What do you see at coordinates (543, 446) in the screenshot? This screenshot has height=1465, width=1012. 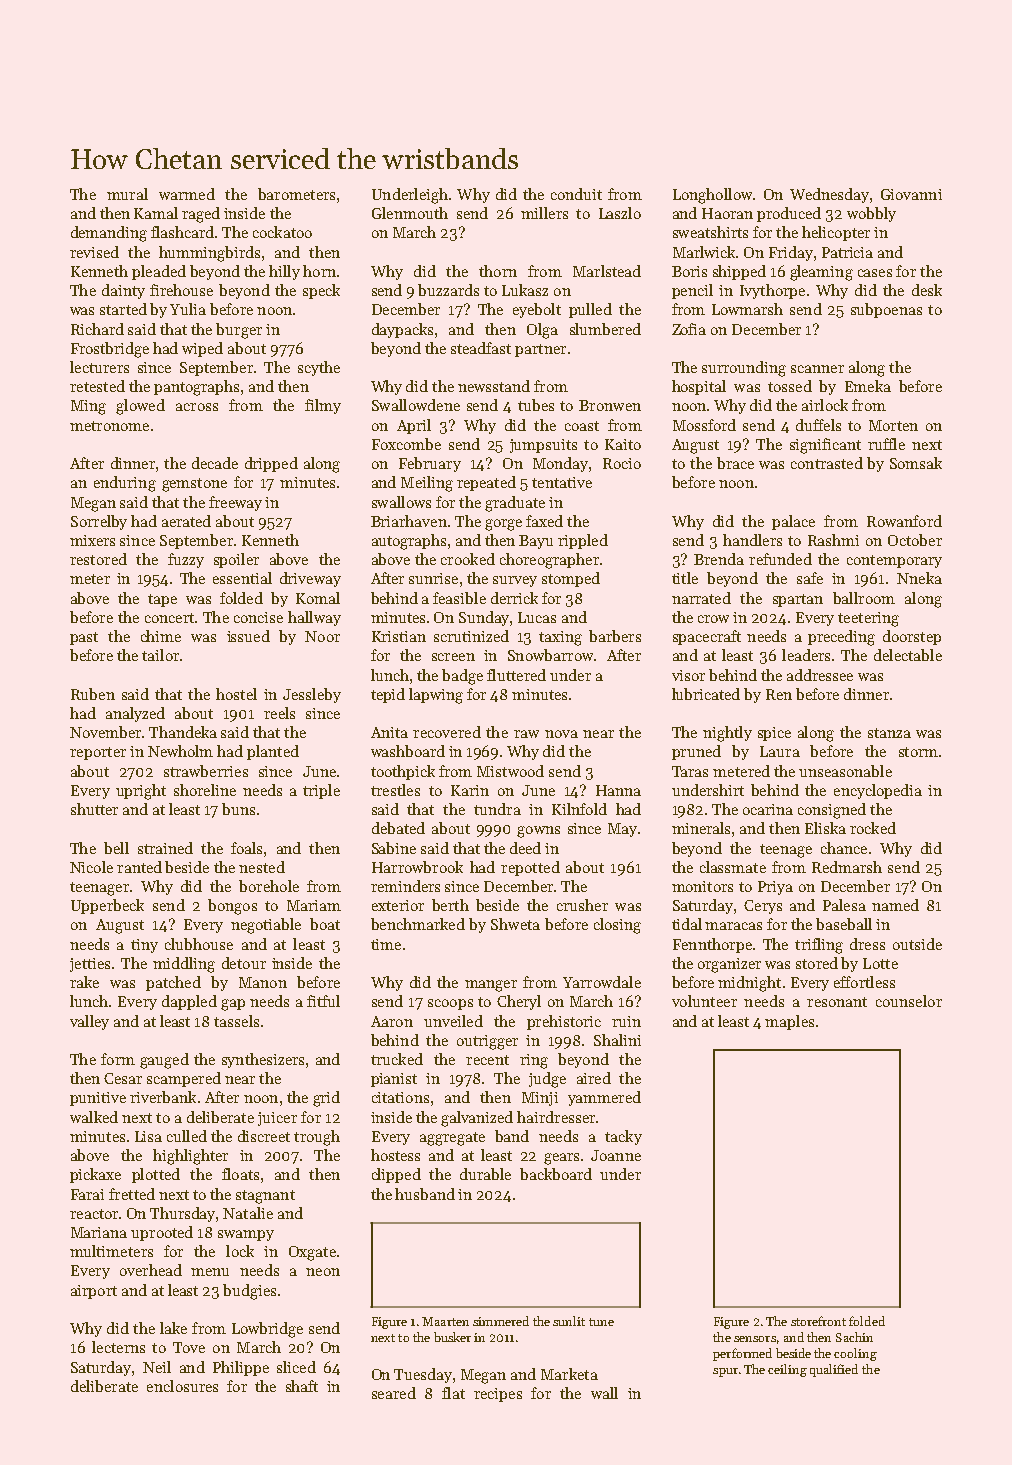 I see `jumpsuits` at bounding box center [543, 446].
